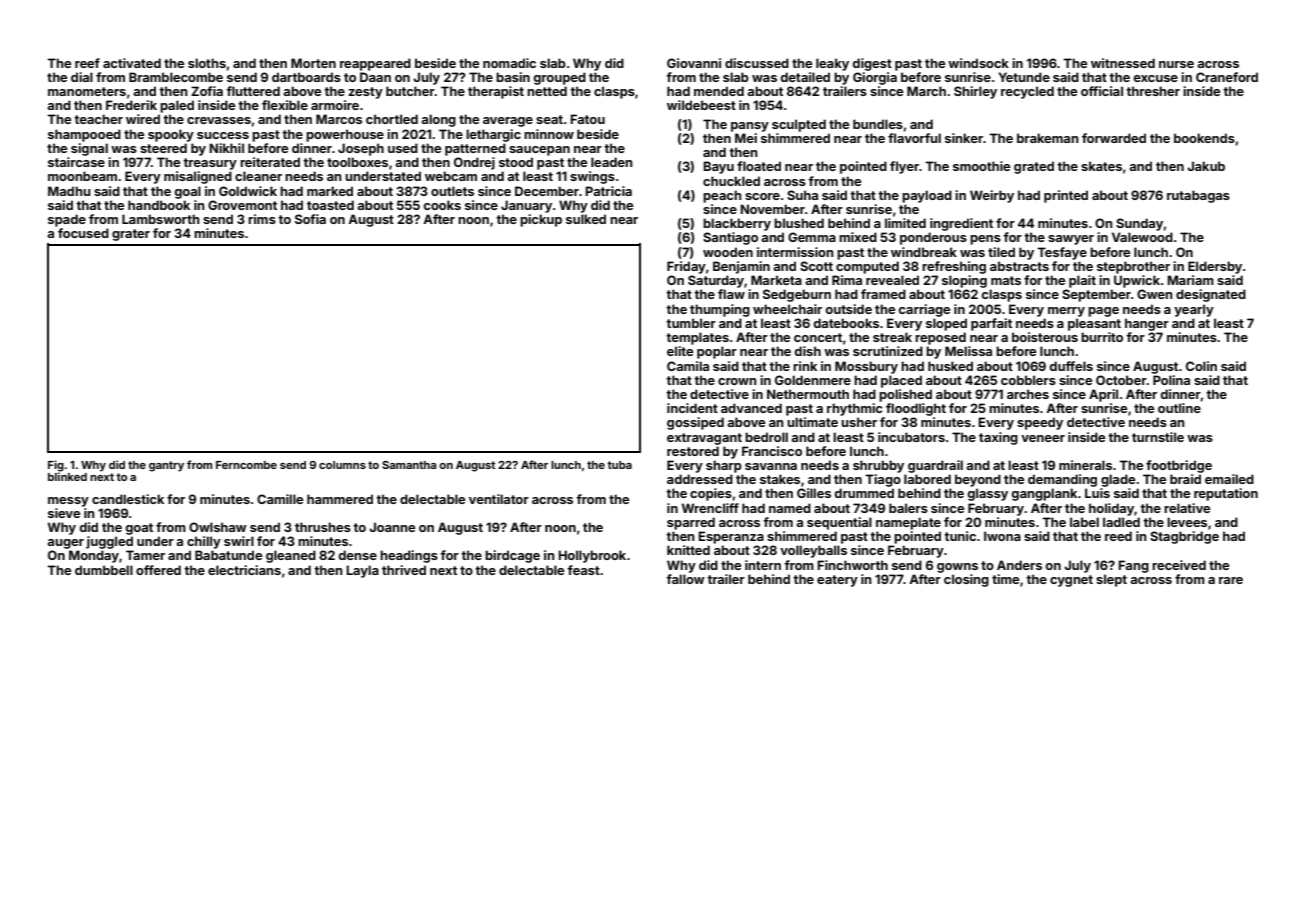 The image size is (1308, 924). What do you see at coordinates (680, 351) in the image?
I see `elite` at bounding box center [680, 351].
